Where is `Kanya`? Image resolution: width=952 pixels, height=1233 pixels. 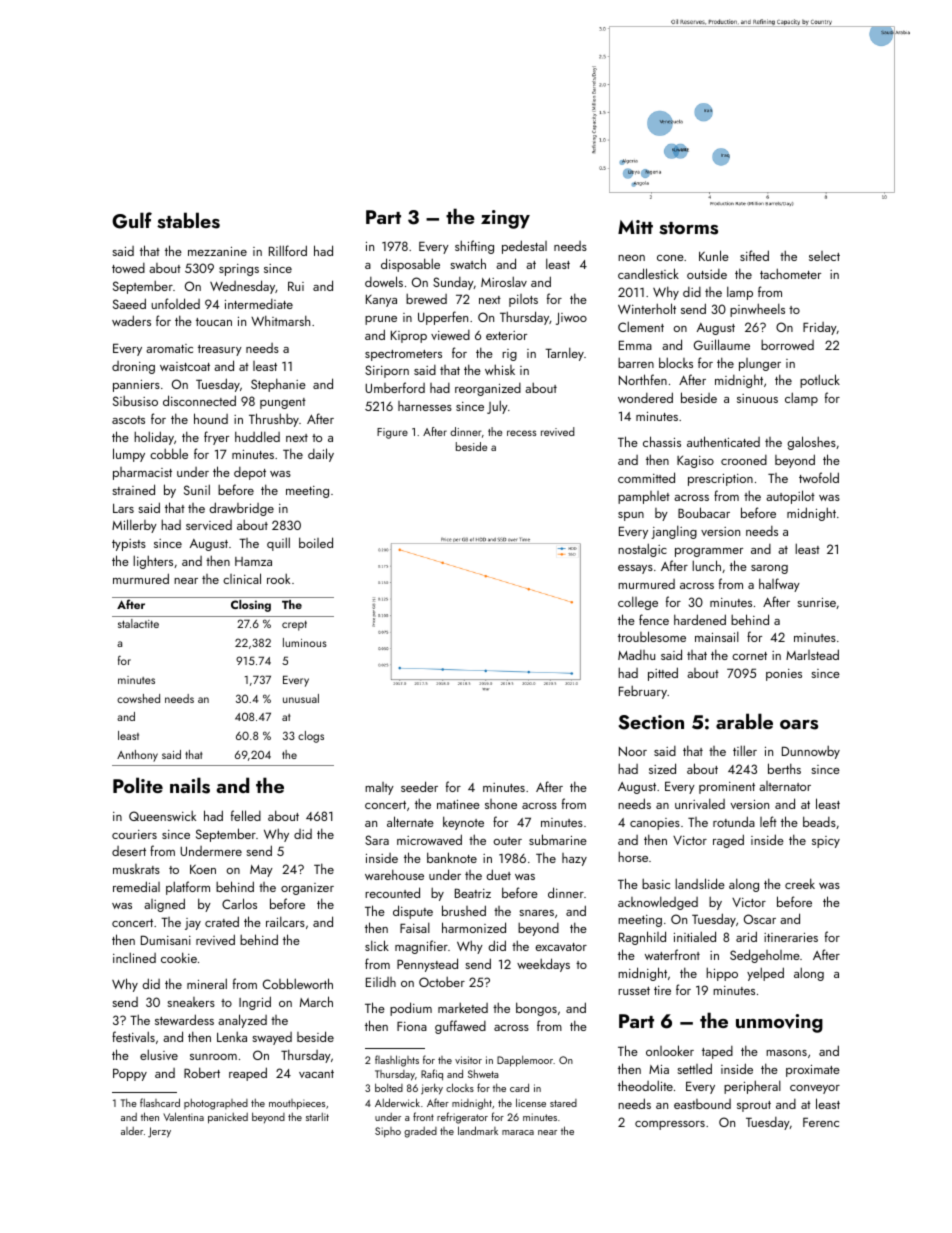
Kanya is located at coordinates (381, 301).
